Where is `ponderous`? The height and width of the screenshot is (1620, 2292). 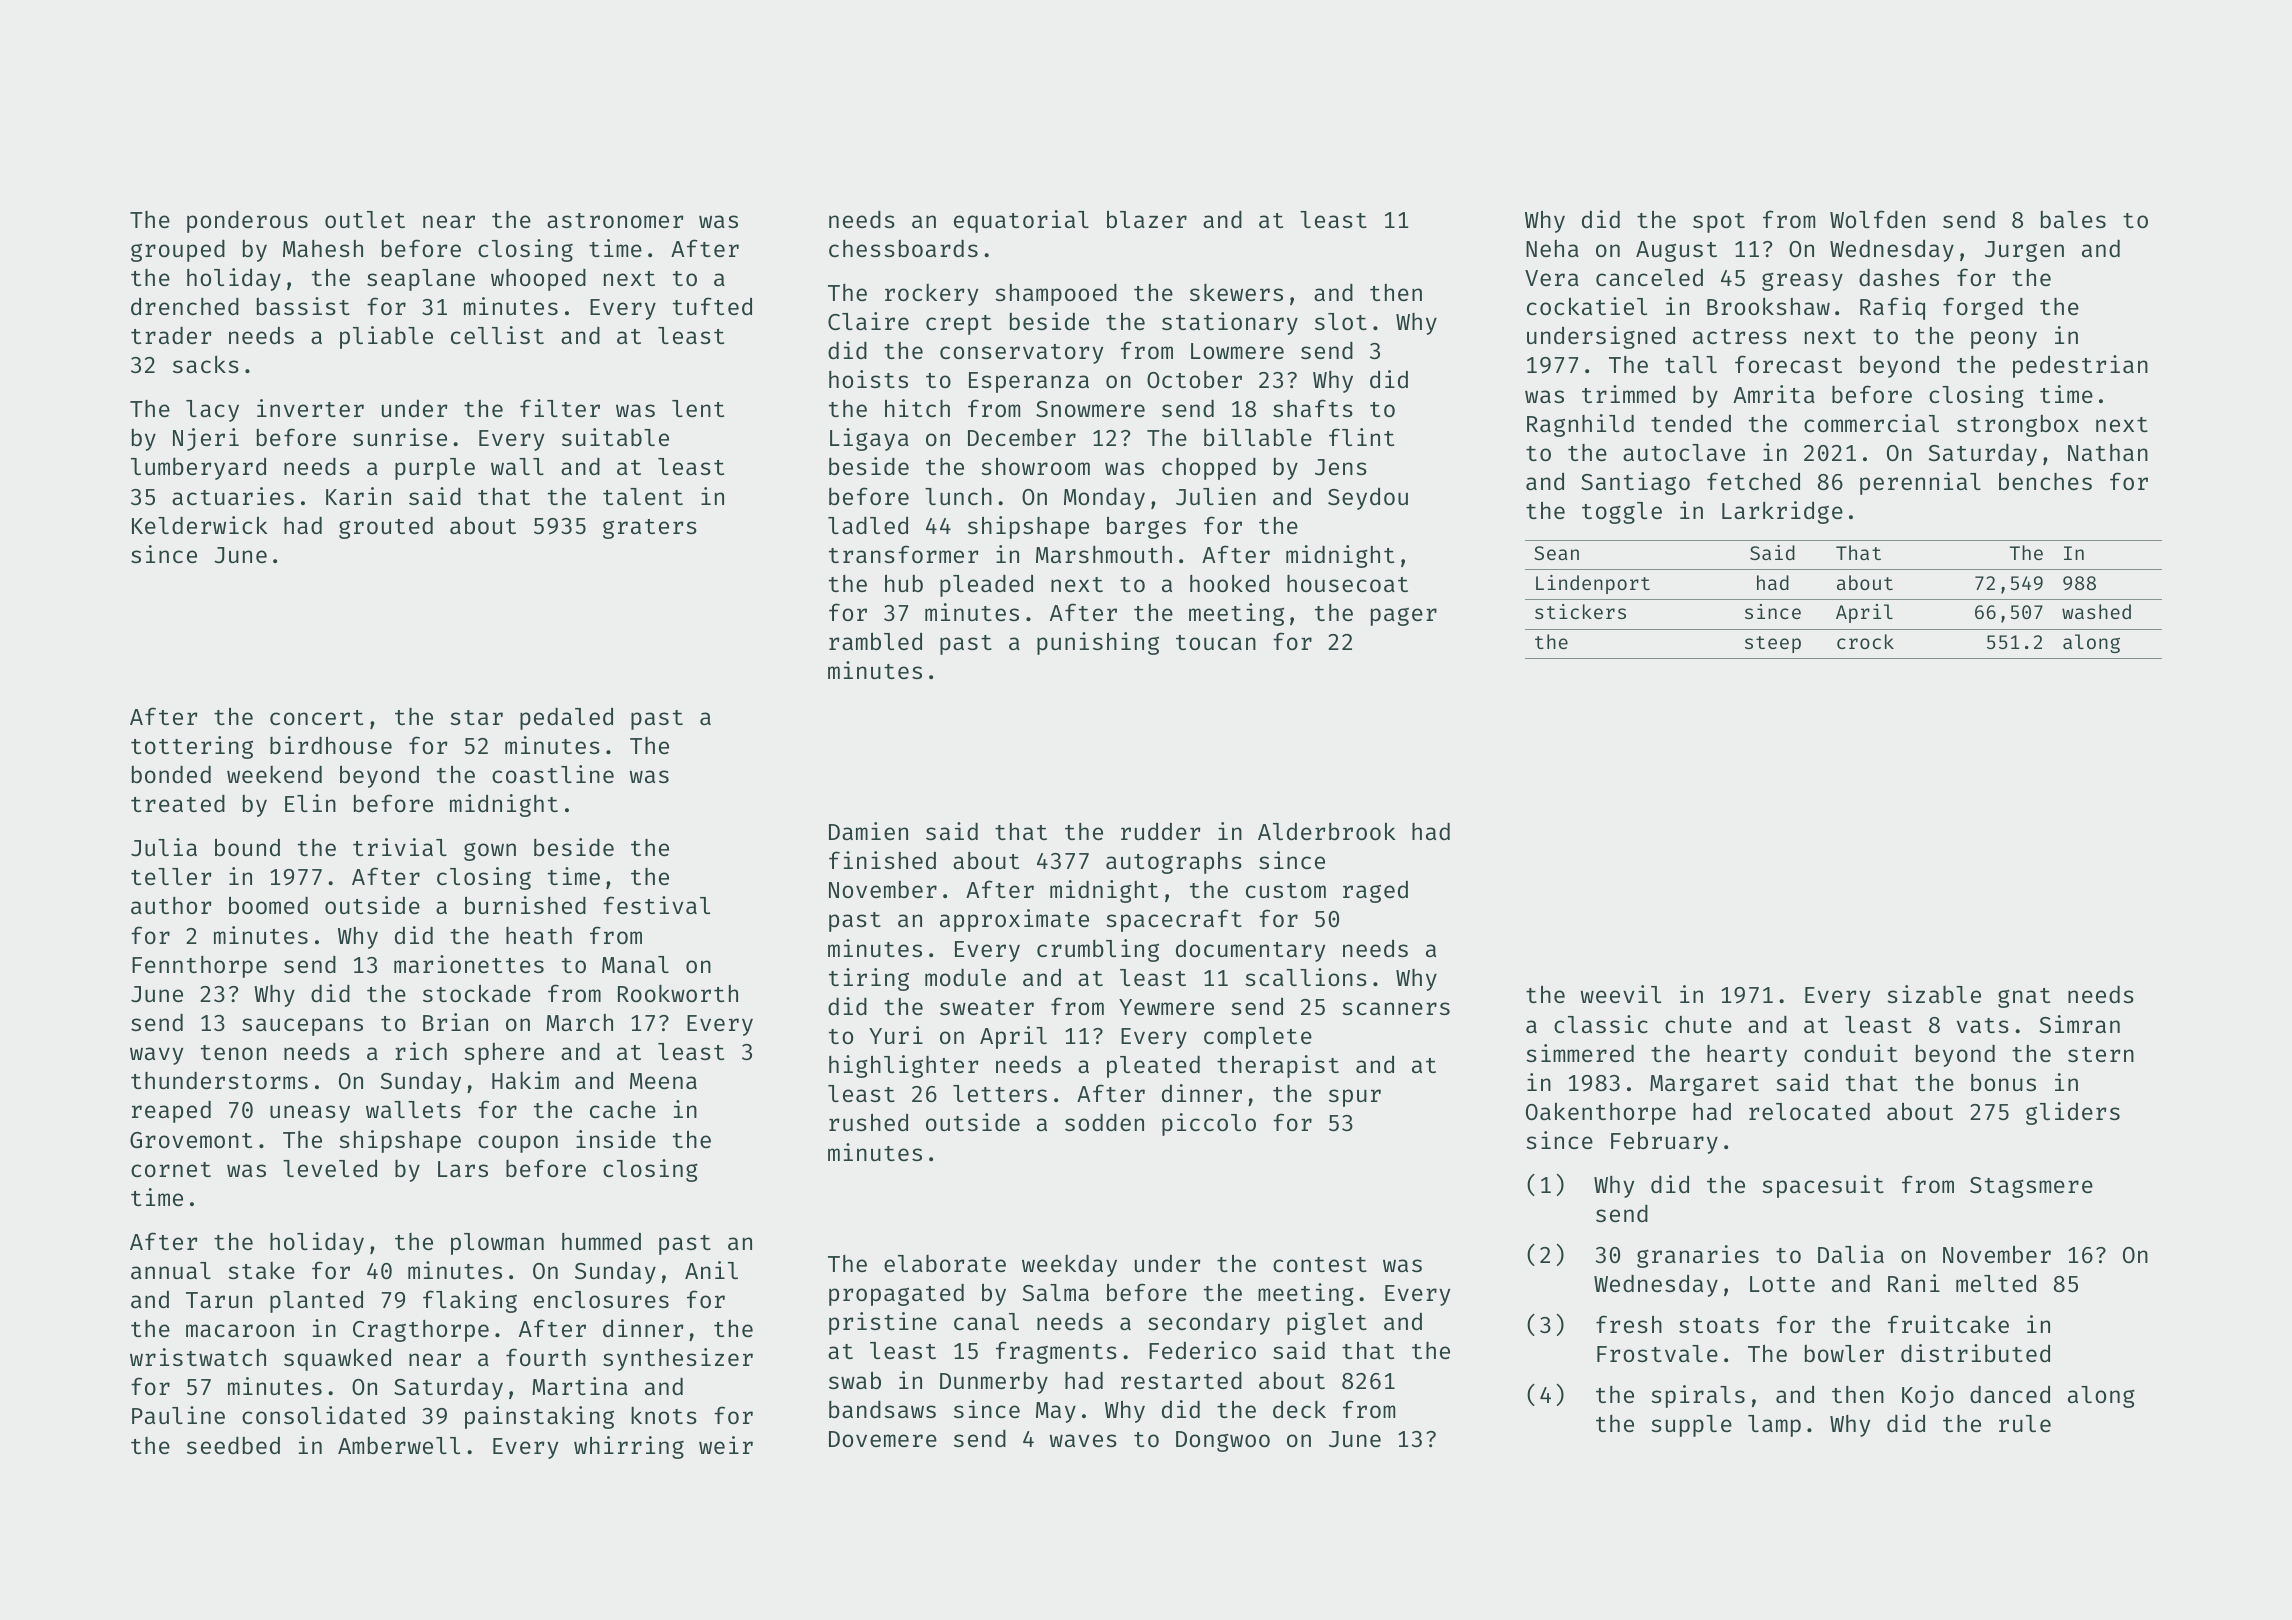 ponderous is located at coordinates (247, 222).
